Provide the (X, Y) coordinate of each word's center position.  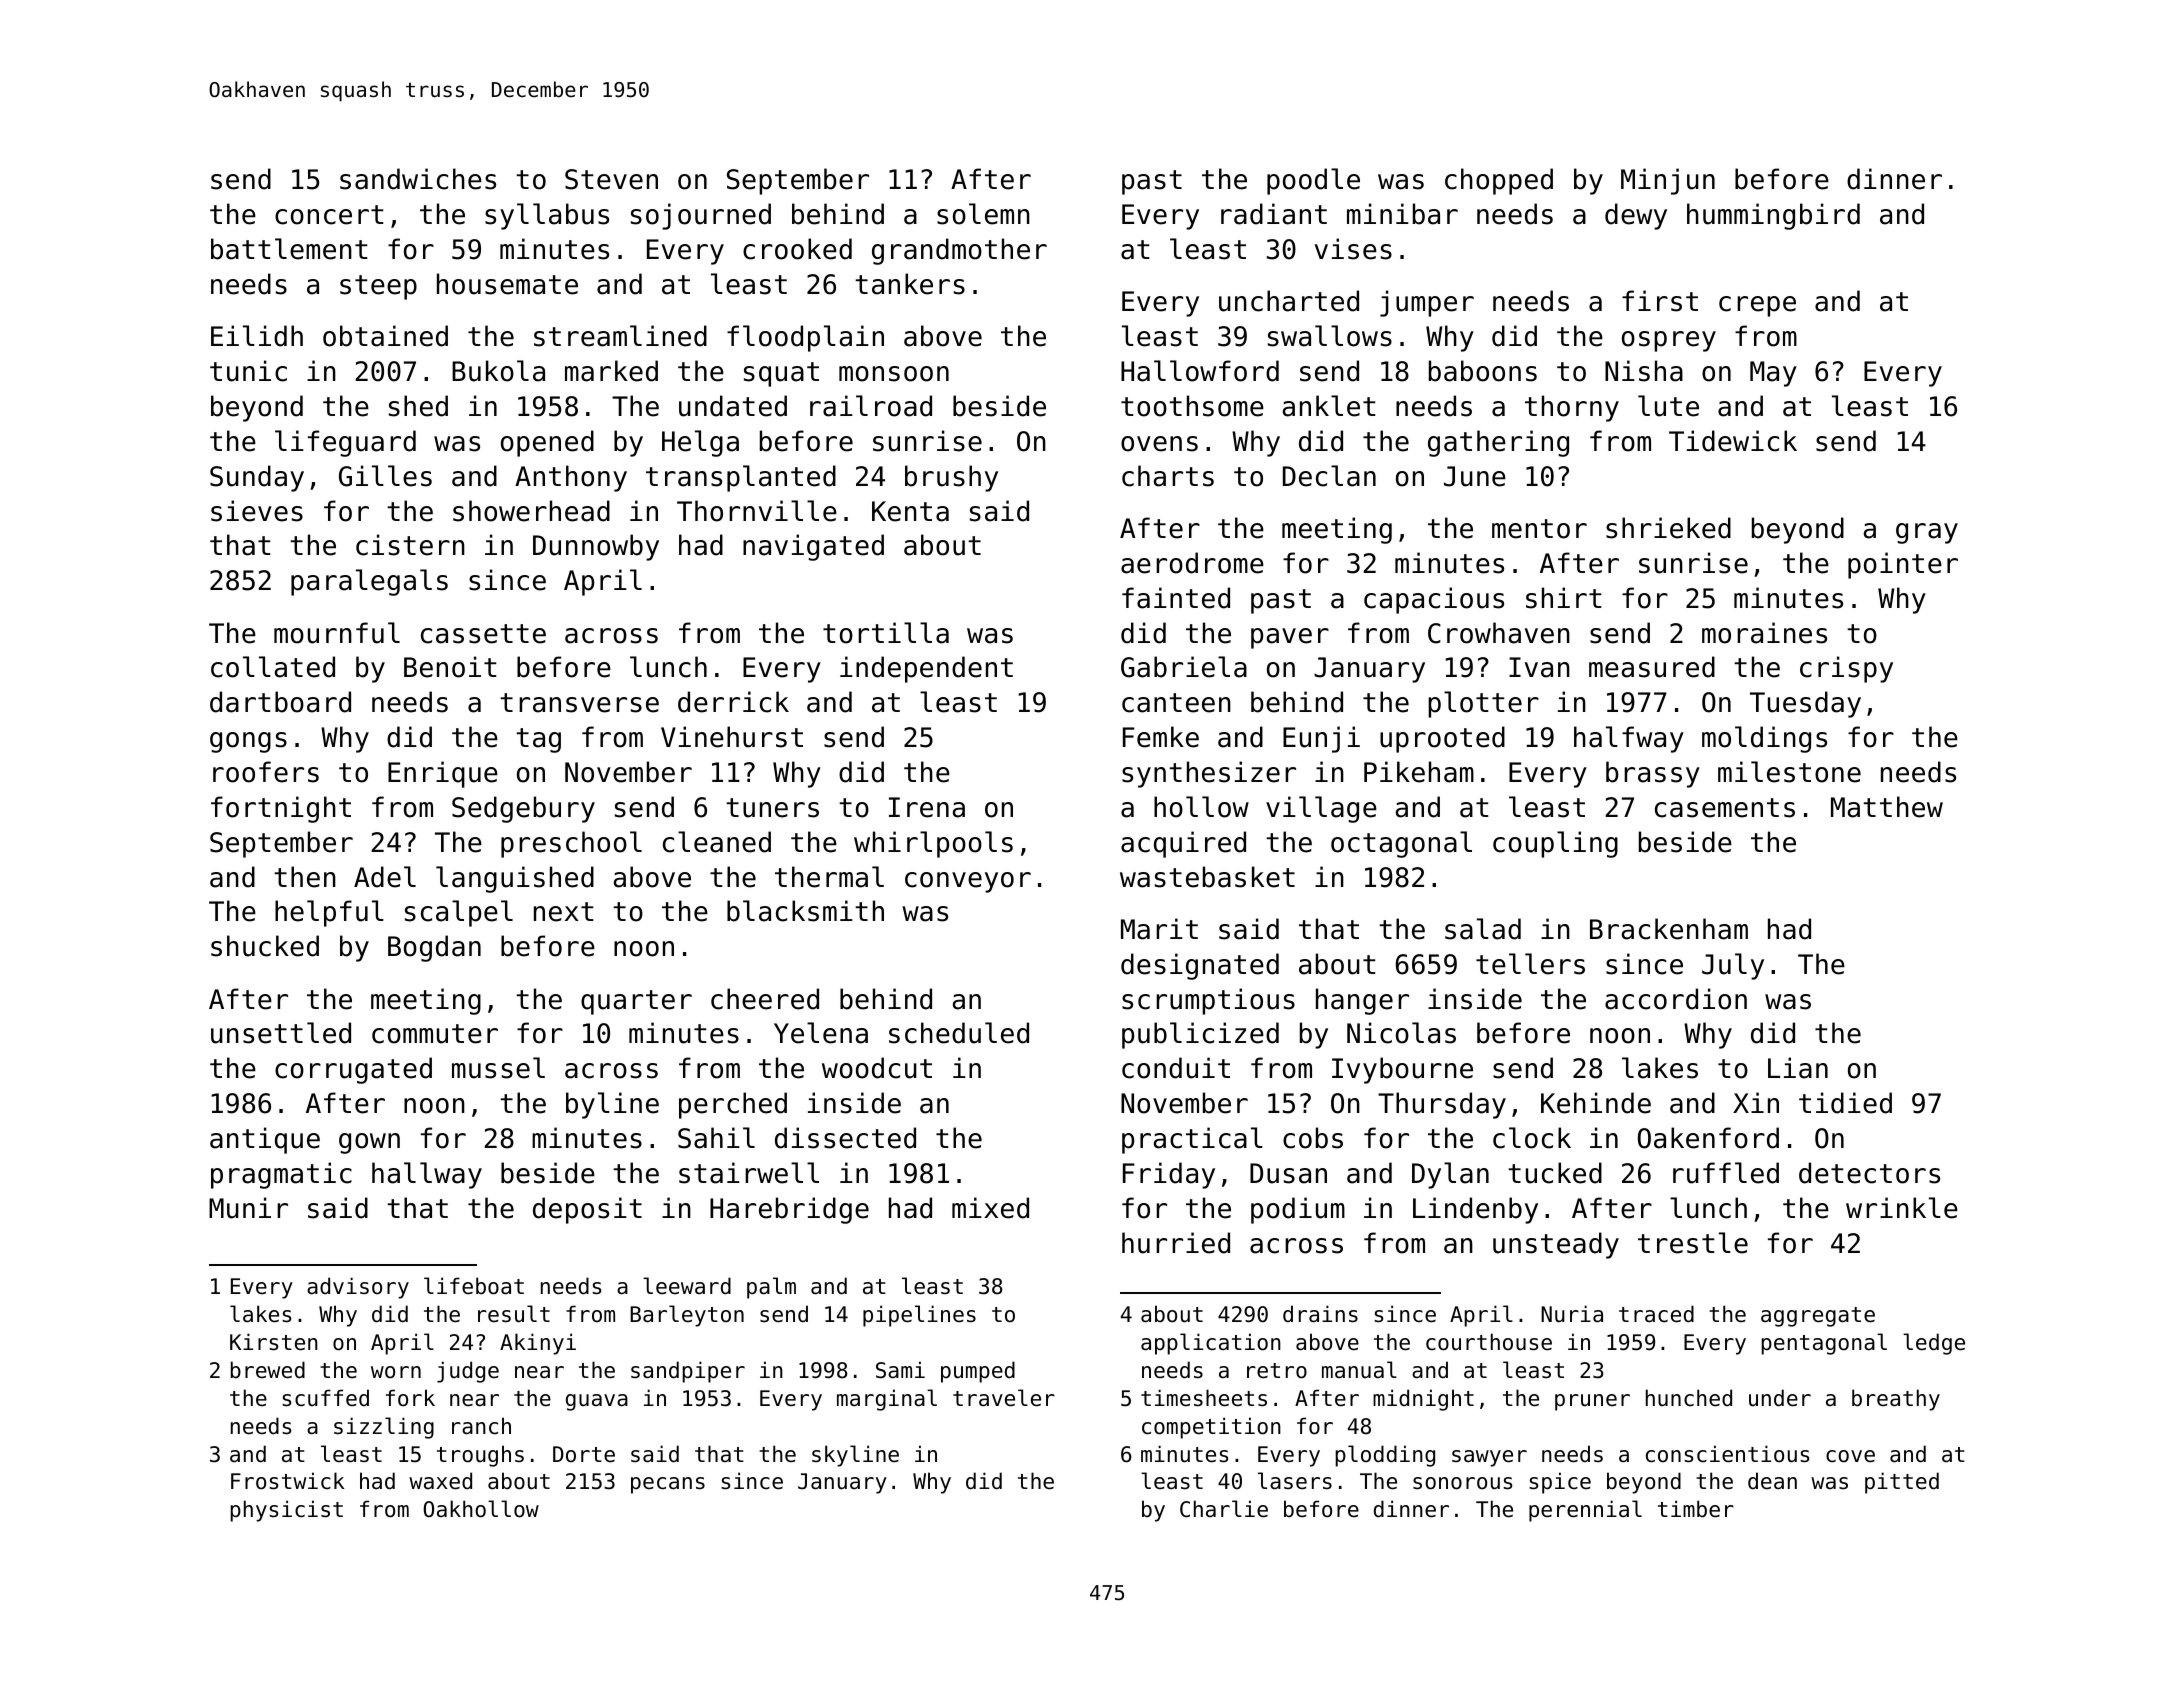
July (1733, 966)
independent (926, 669)
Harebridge (789, 1210)
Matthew (1887, 807)
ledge (1934, 1344)
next (564, 912)
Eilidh (257, 336)
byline (612, 1105)
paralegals (369, 582)
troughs (480, 1456)
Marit (1159, 929)
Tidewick (1733, 441)
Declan (1329, 476)
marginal (887, 1400)
